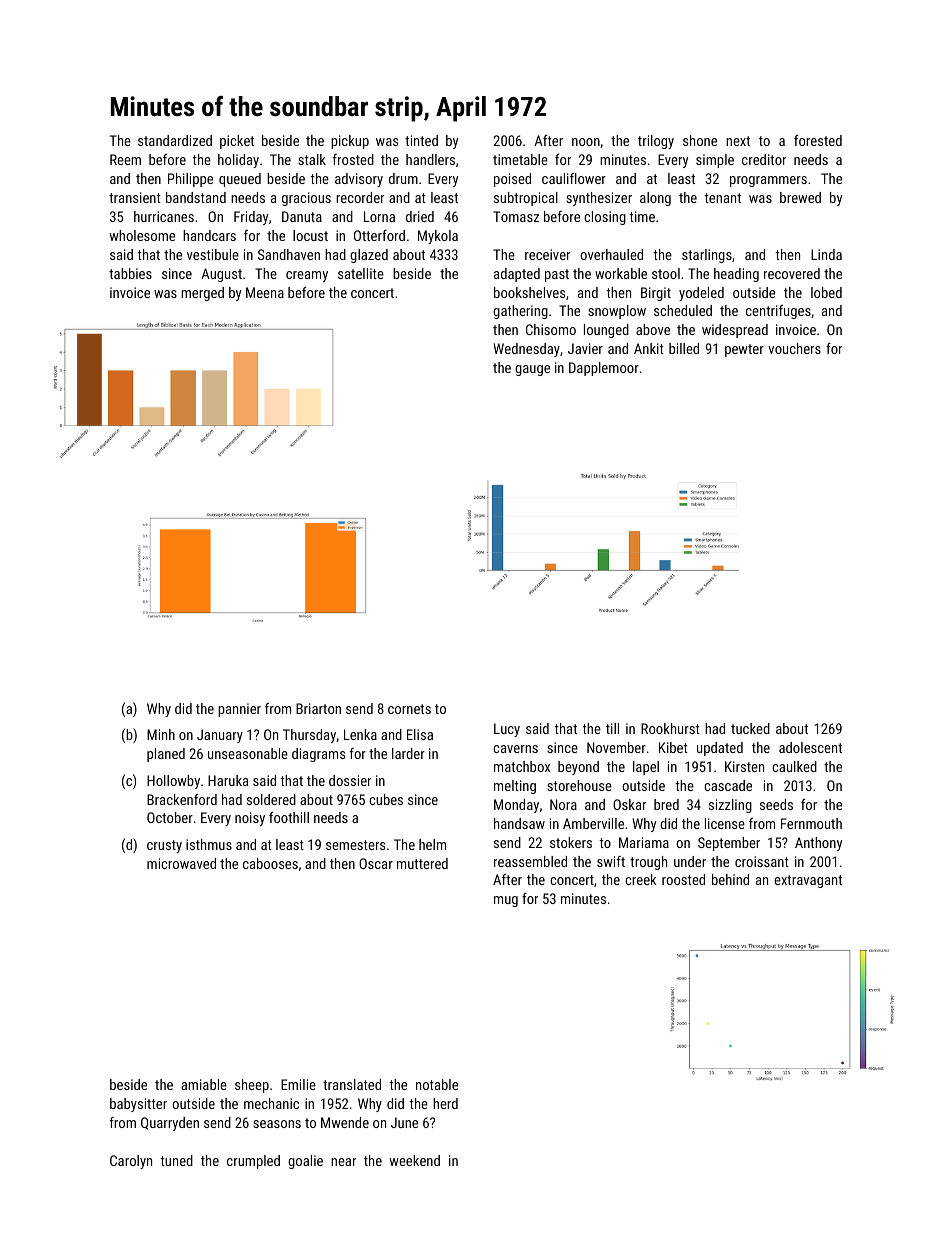 The image size is (952, 1233). Describe the element at coordinates (421, 140) in the page. I see `tinted` at that location.
